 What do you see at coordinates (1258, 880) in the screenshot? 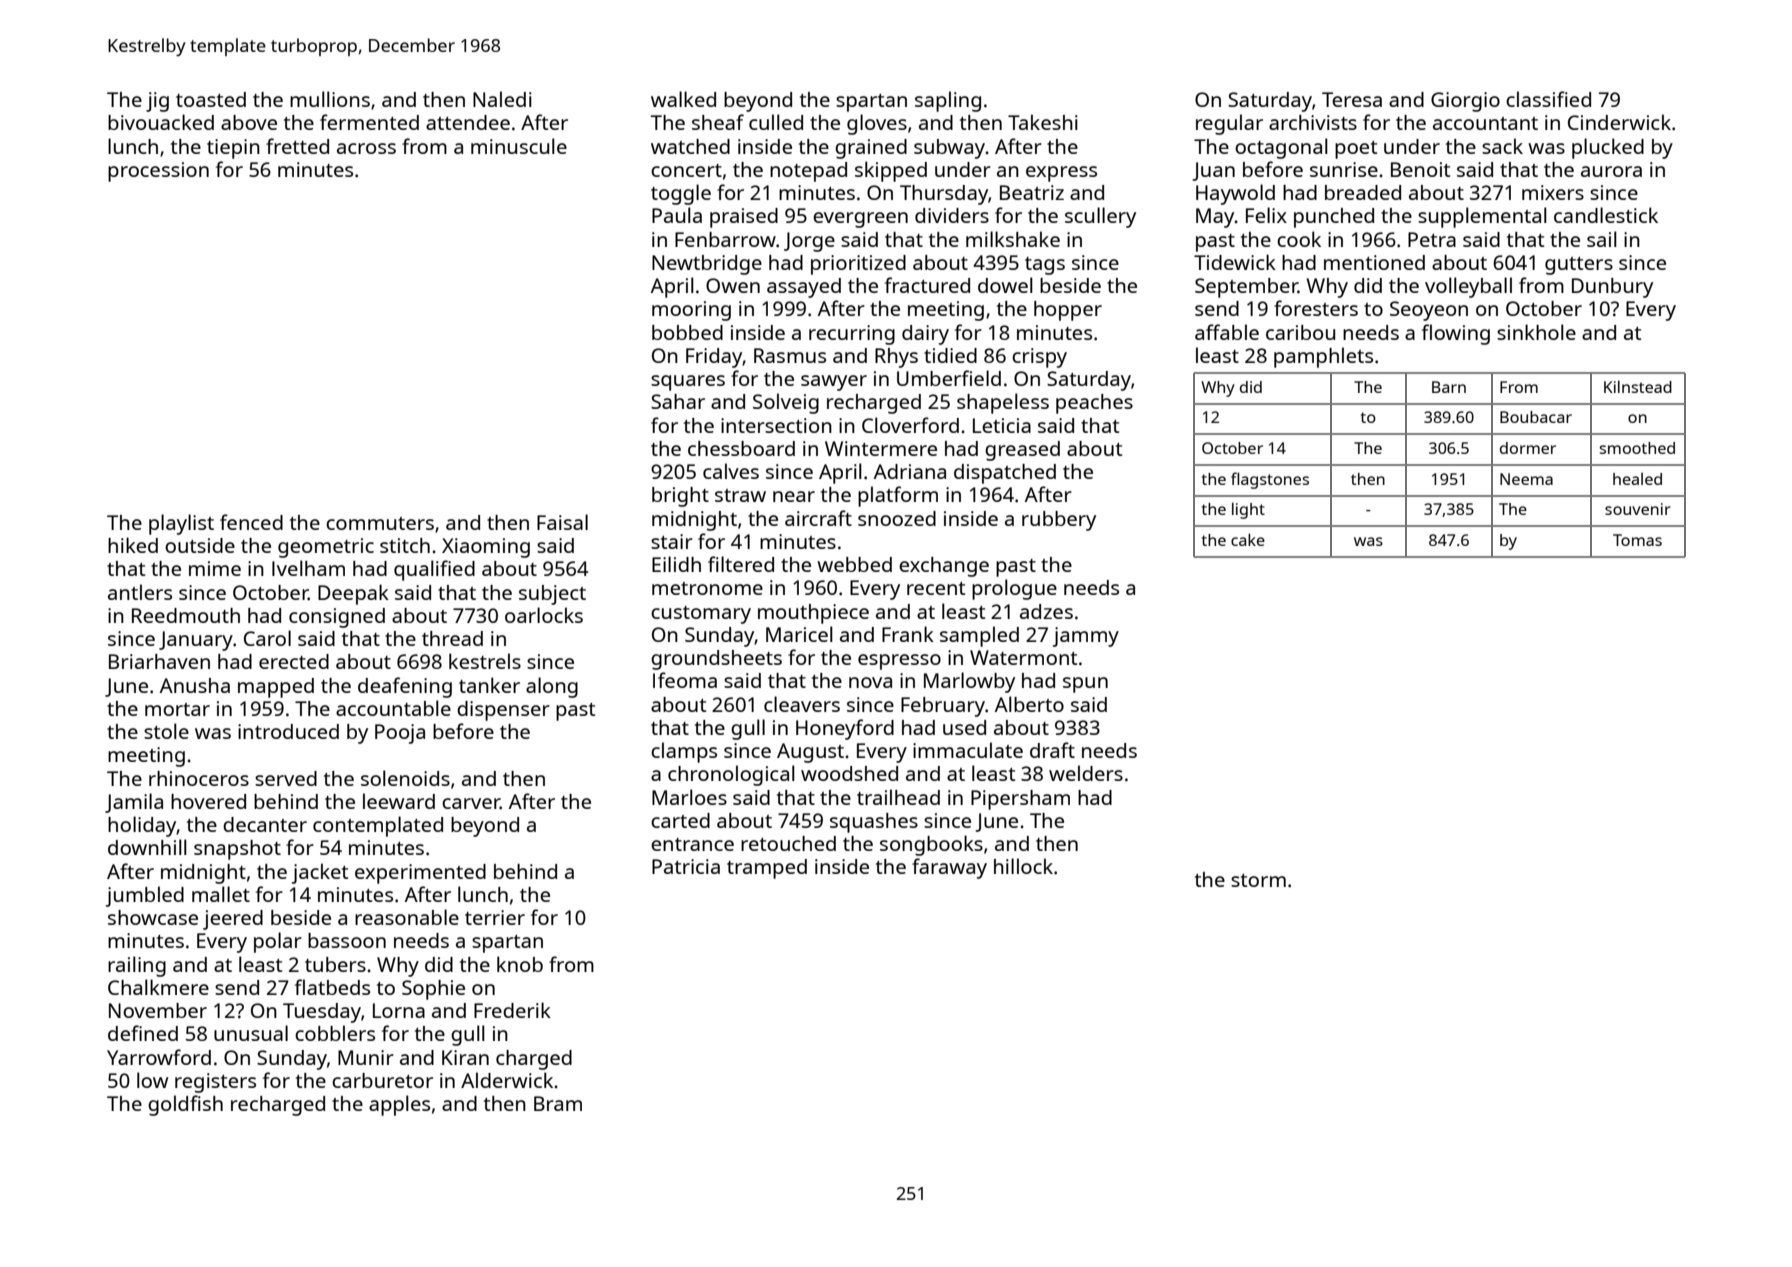
I see `storm` at bounding box center [1258, 880].
